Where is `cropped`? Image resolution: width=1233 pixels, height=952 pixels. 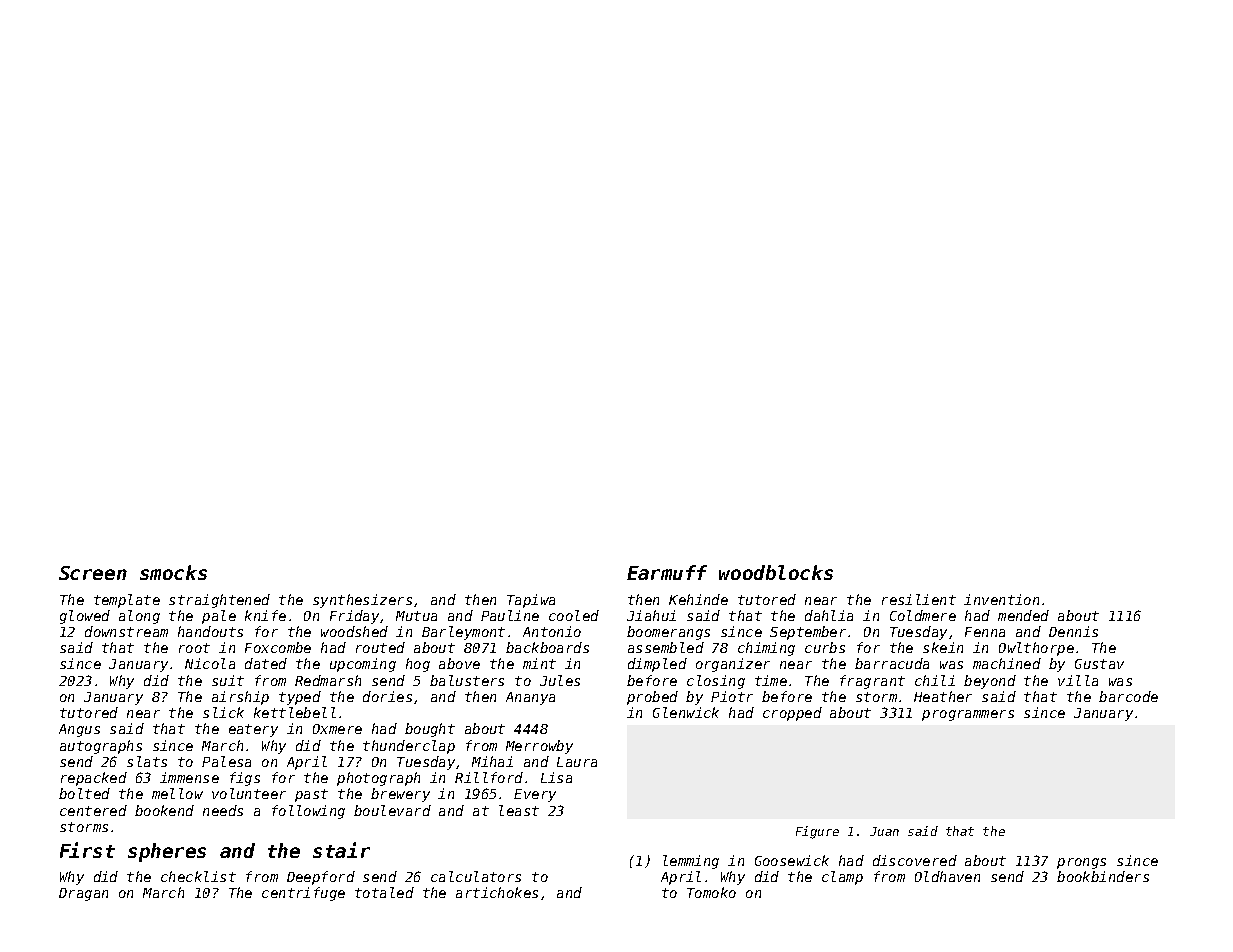
cropped is located at coordinates (792, 714).
